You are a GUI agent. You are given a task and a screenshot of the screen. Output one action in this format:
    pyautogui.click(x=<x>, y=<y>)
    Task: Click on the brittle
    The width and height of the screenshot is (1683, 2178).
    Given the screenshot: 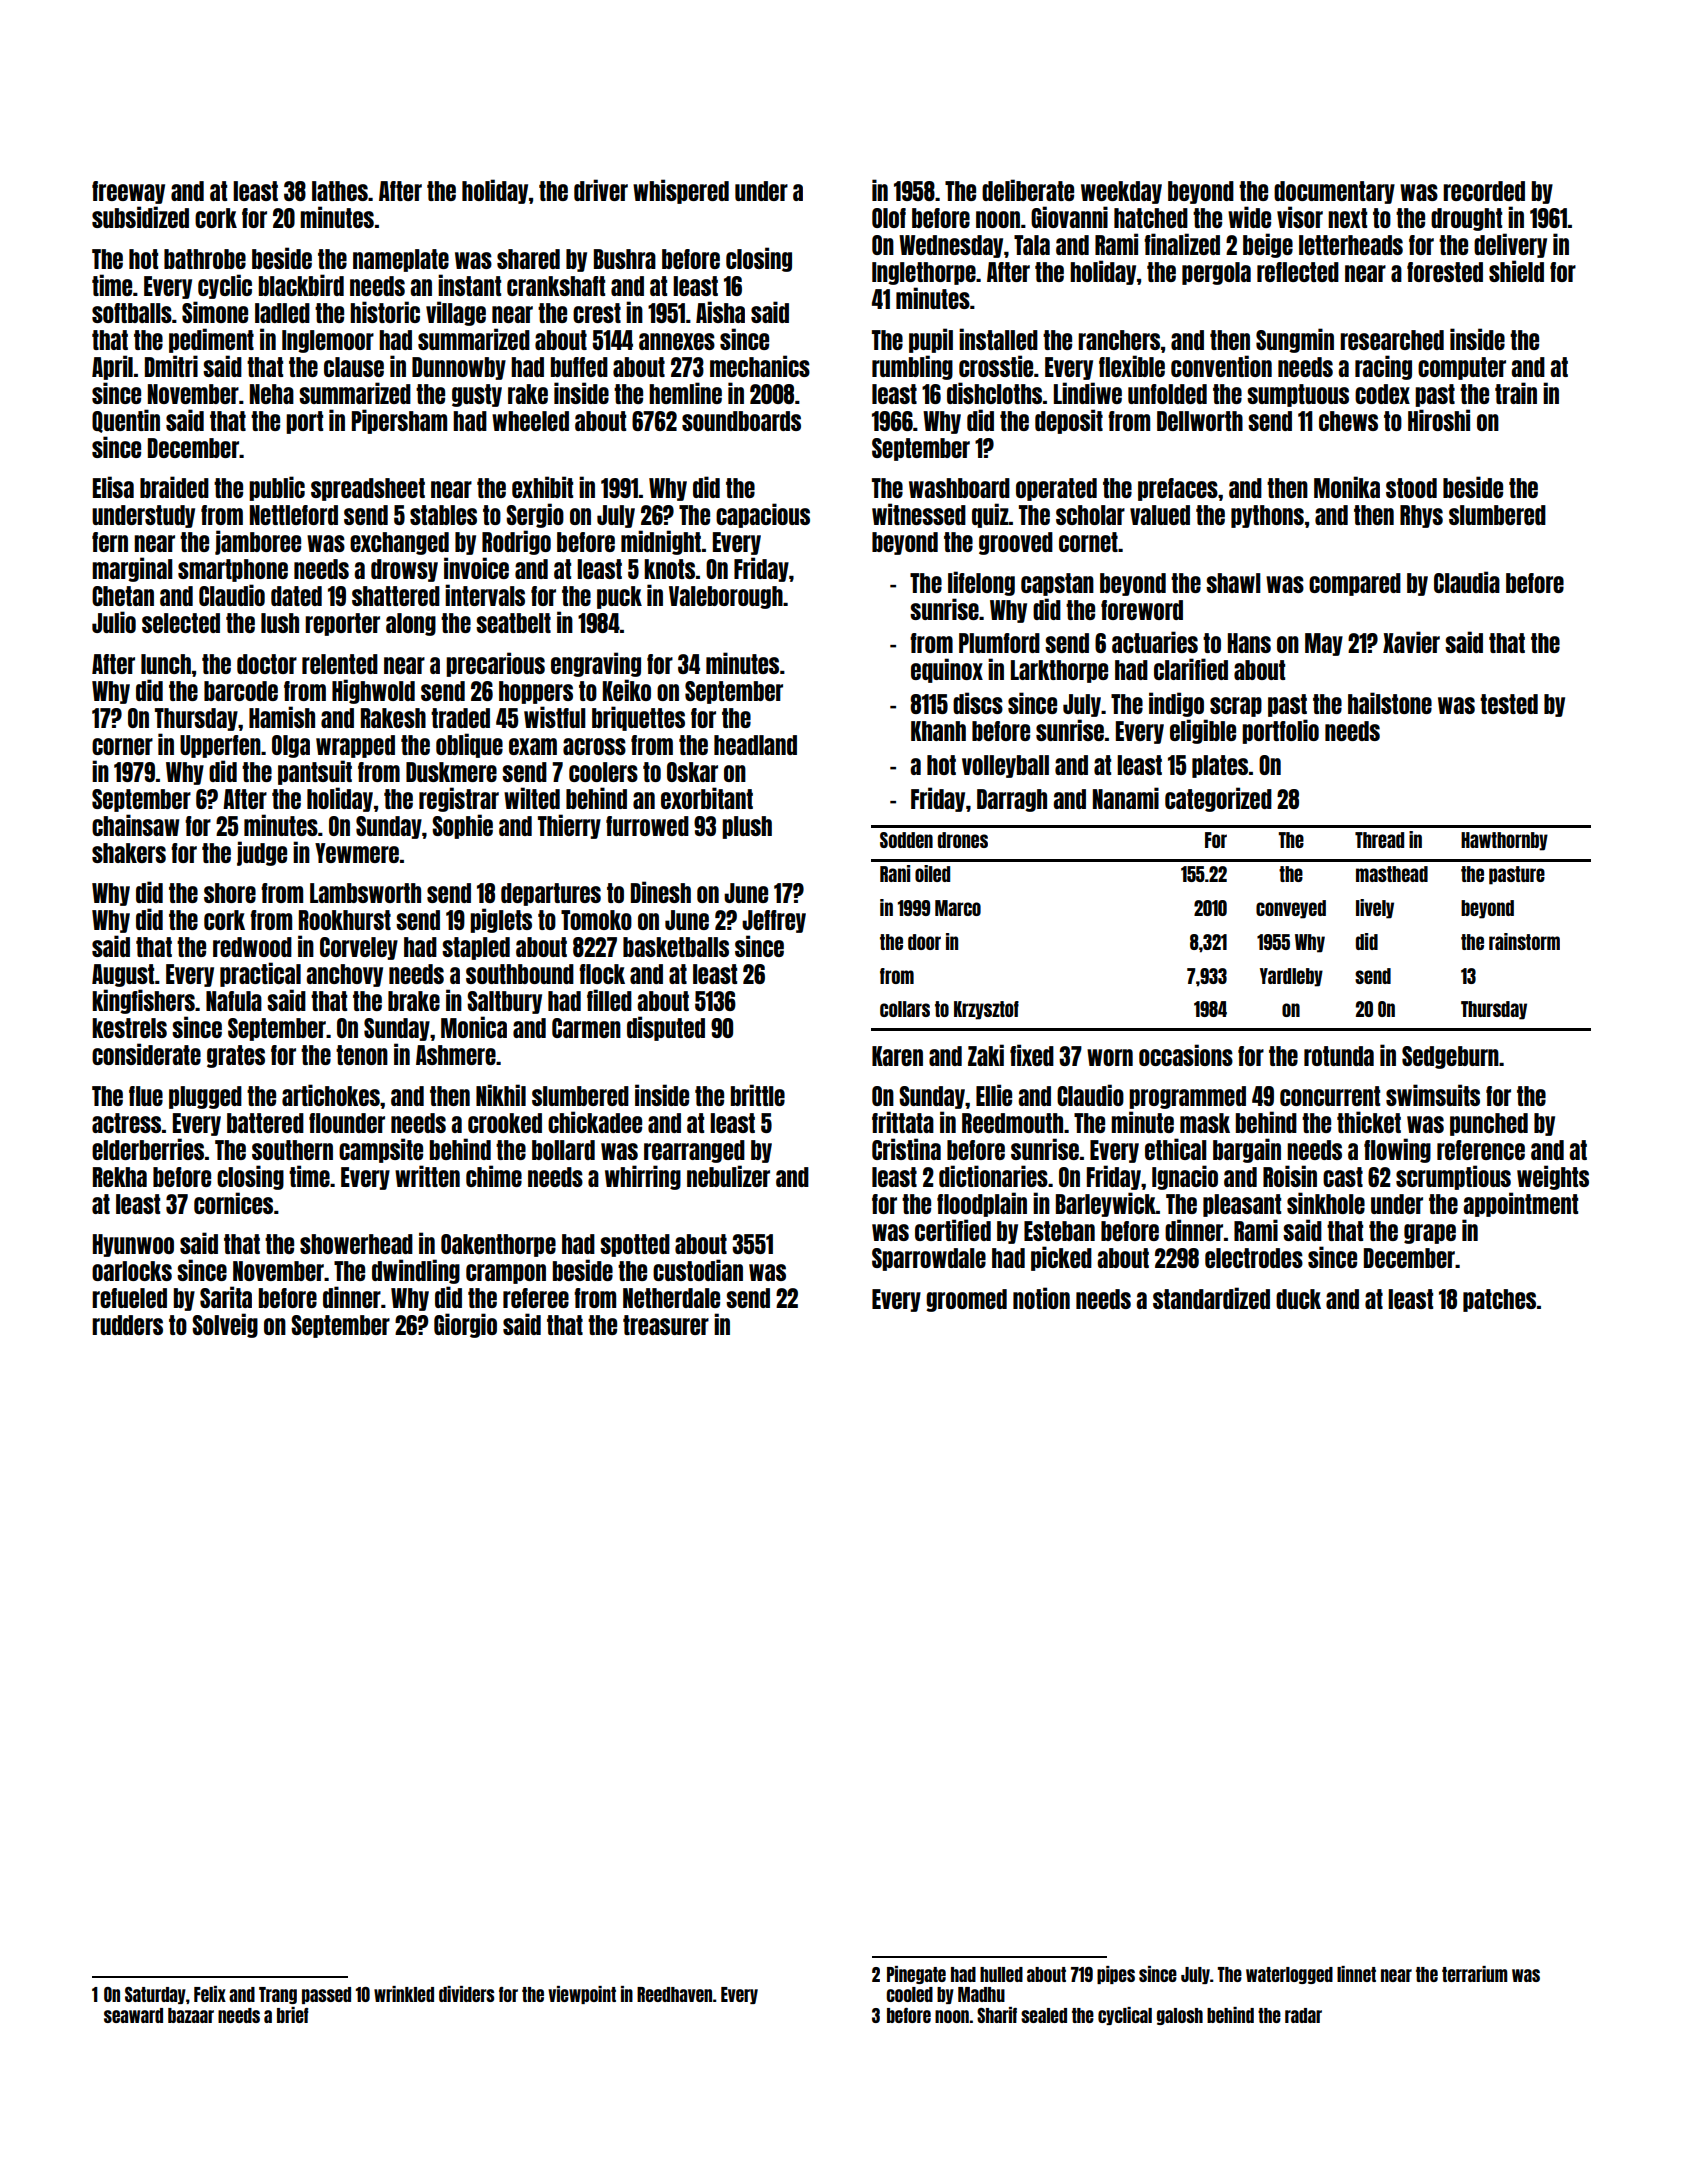 What is the action you would take?
    pyautogui.click(x=758, y=1095)
